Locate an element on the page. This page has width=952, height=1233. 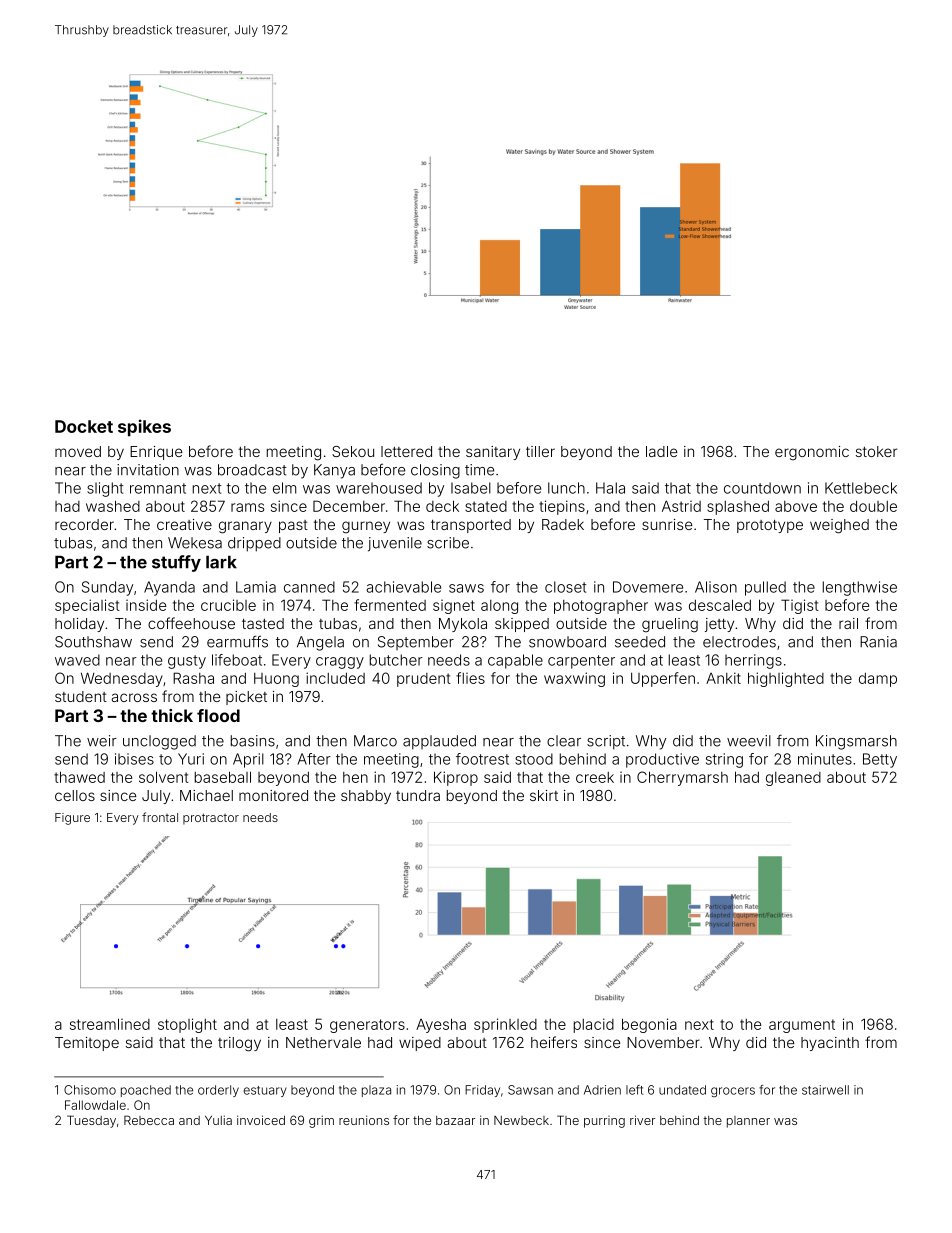
Sekou is located at coordinates (353, 451).
